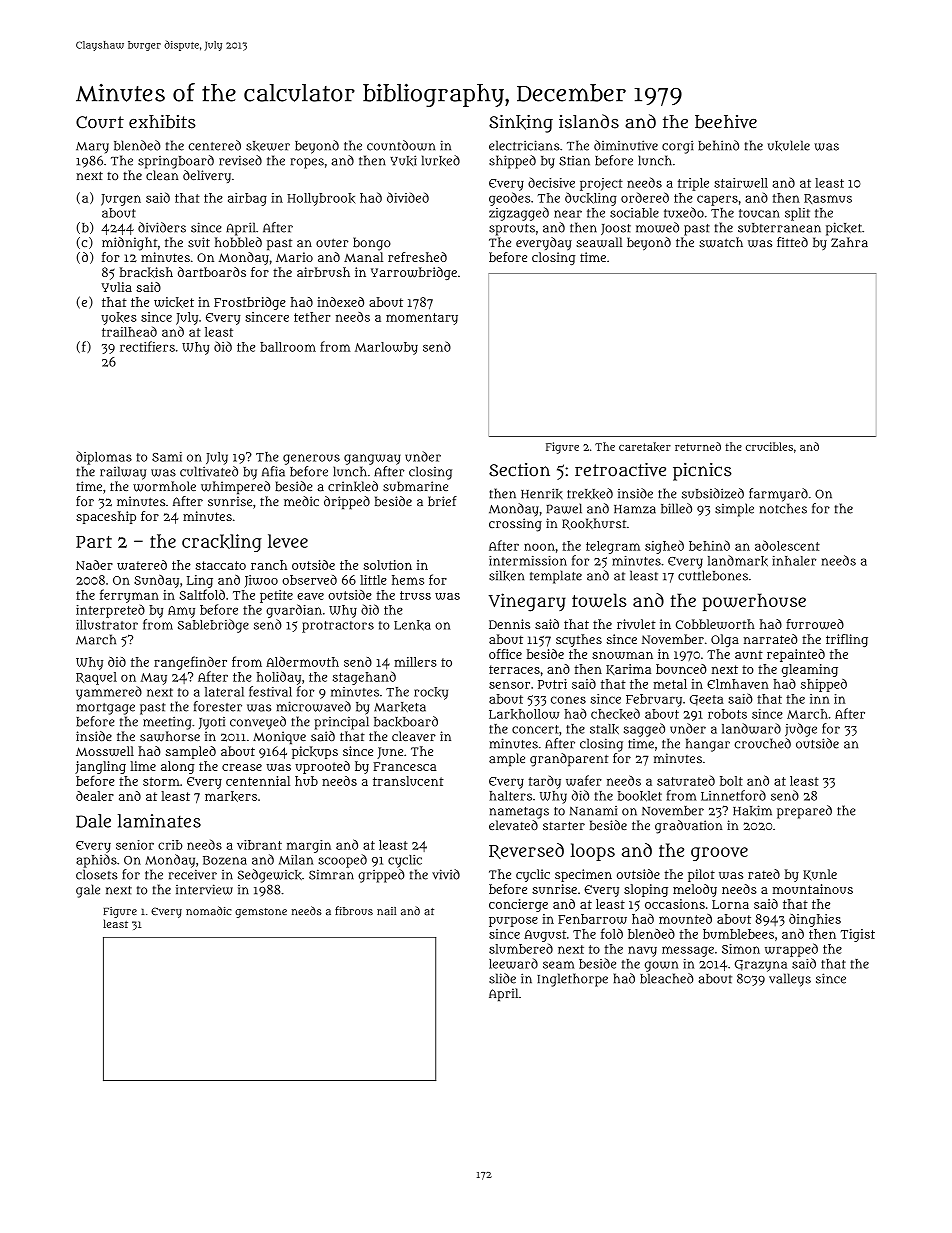 This image has height=1233, width=952. I want to click on interview, so click(204, 889).
